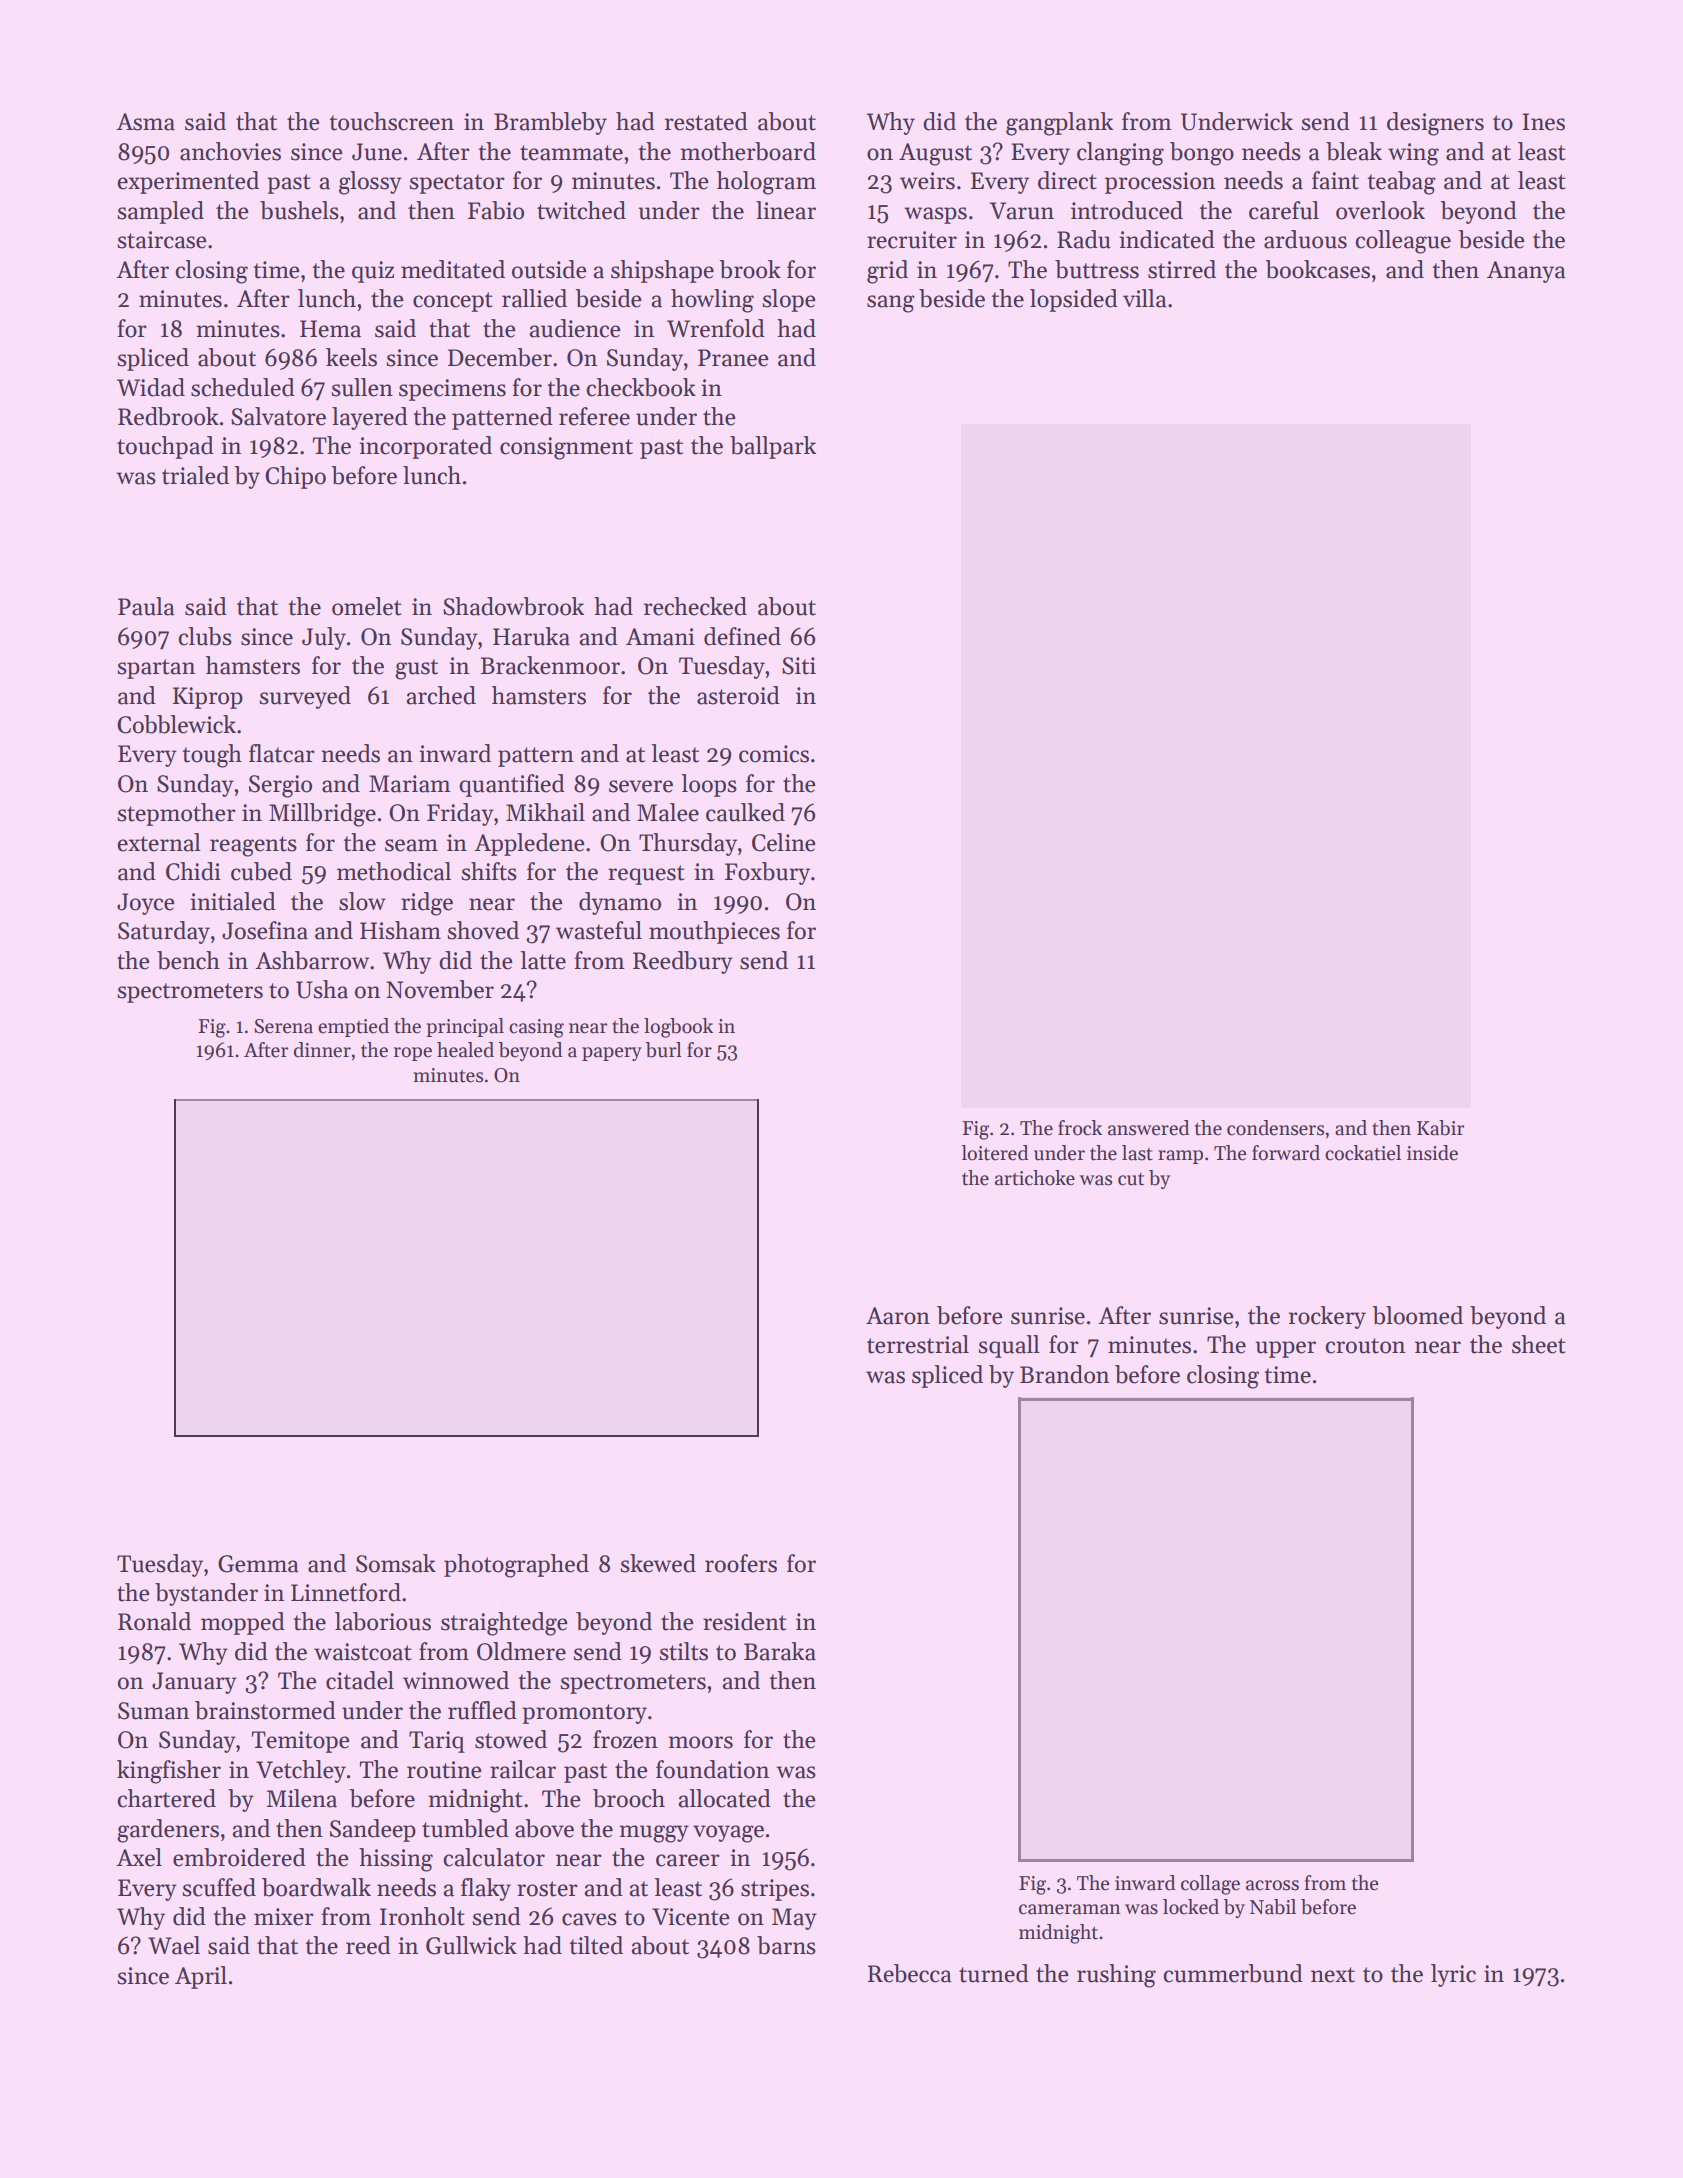 Image resolution: width=1683 pixels, height=2178 pixels. Describe the element at coordinates (299, 210) in the page. I see `bushels` at that location.
